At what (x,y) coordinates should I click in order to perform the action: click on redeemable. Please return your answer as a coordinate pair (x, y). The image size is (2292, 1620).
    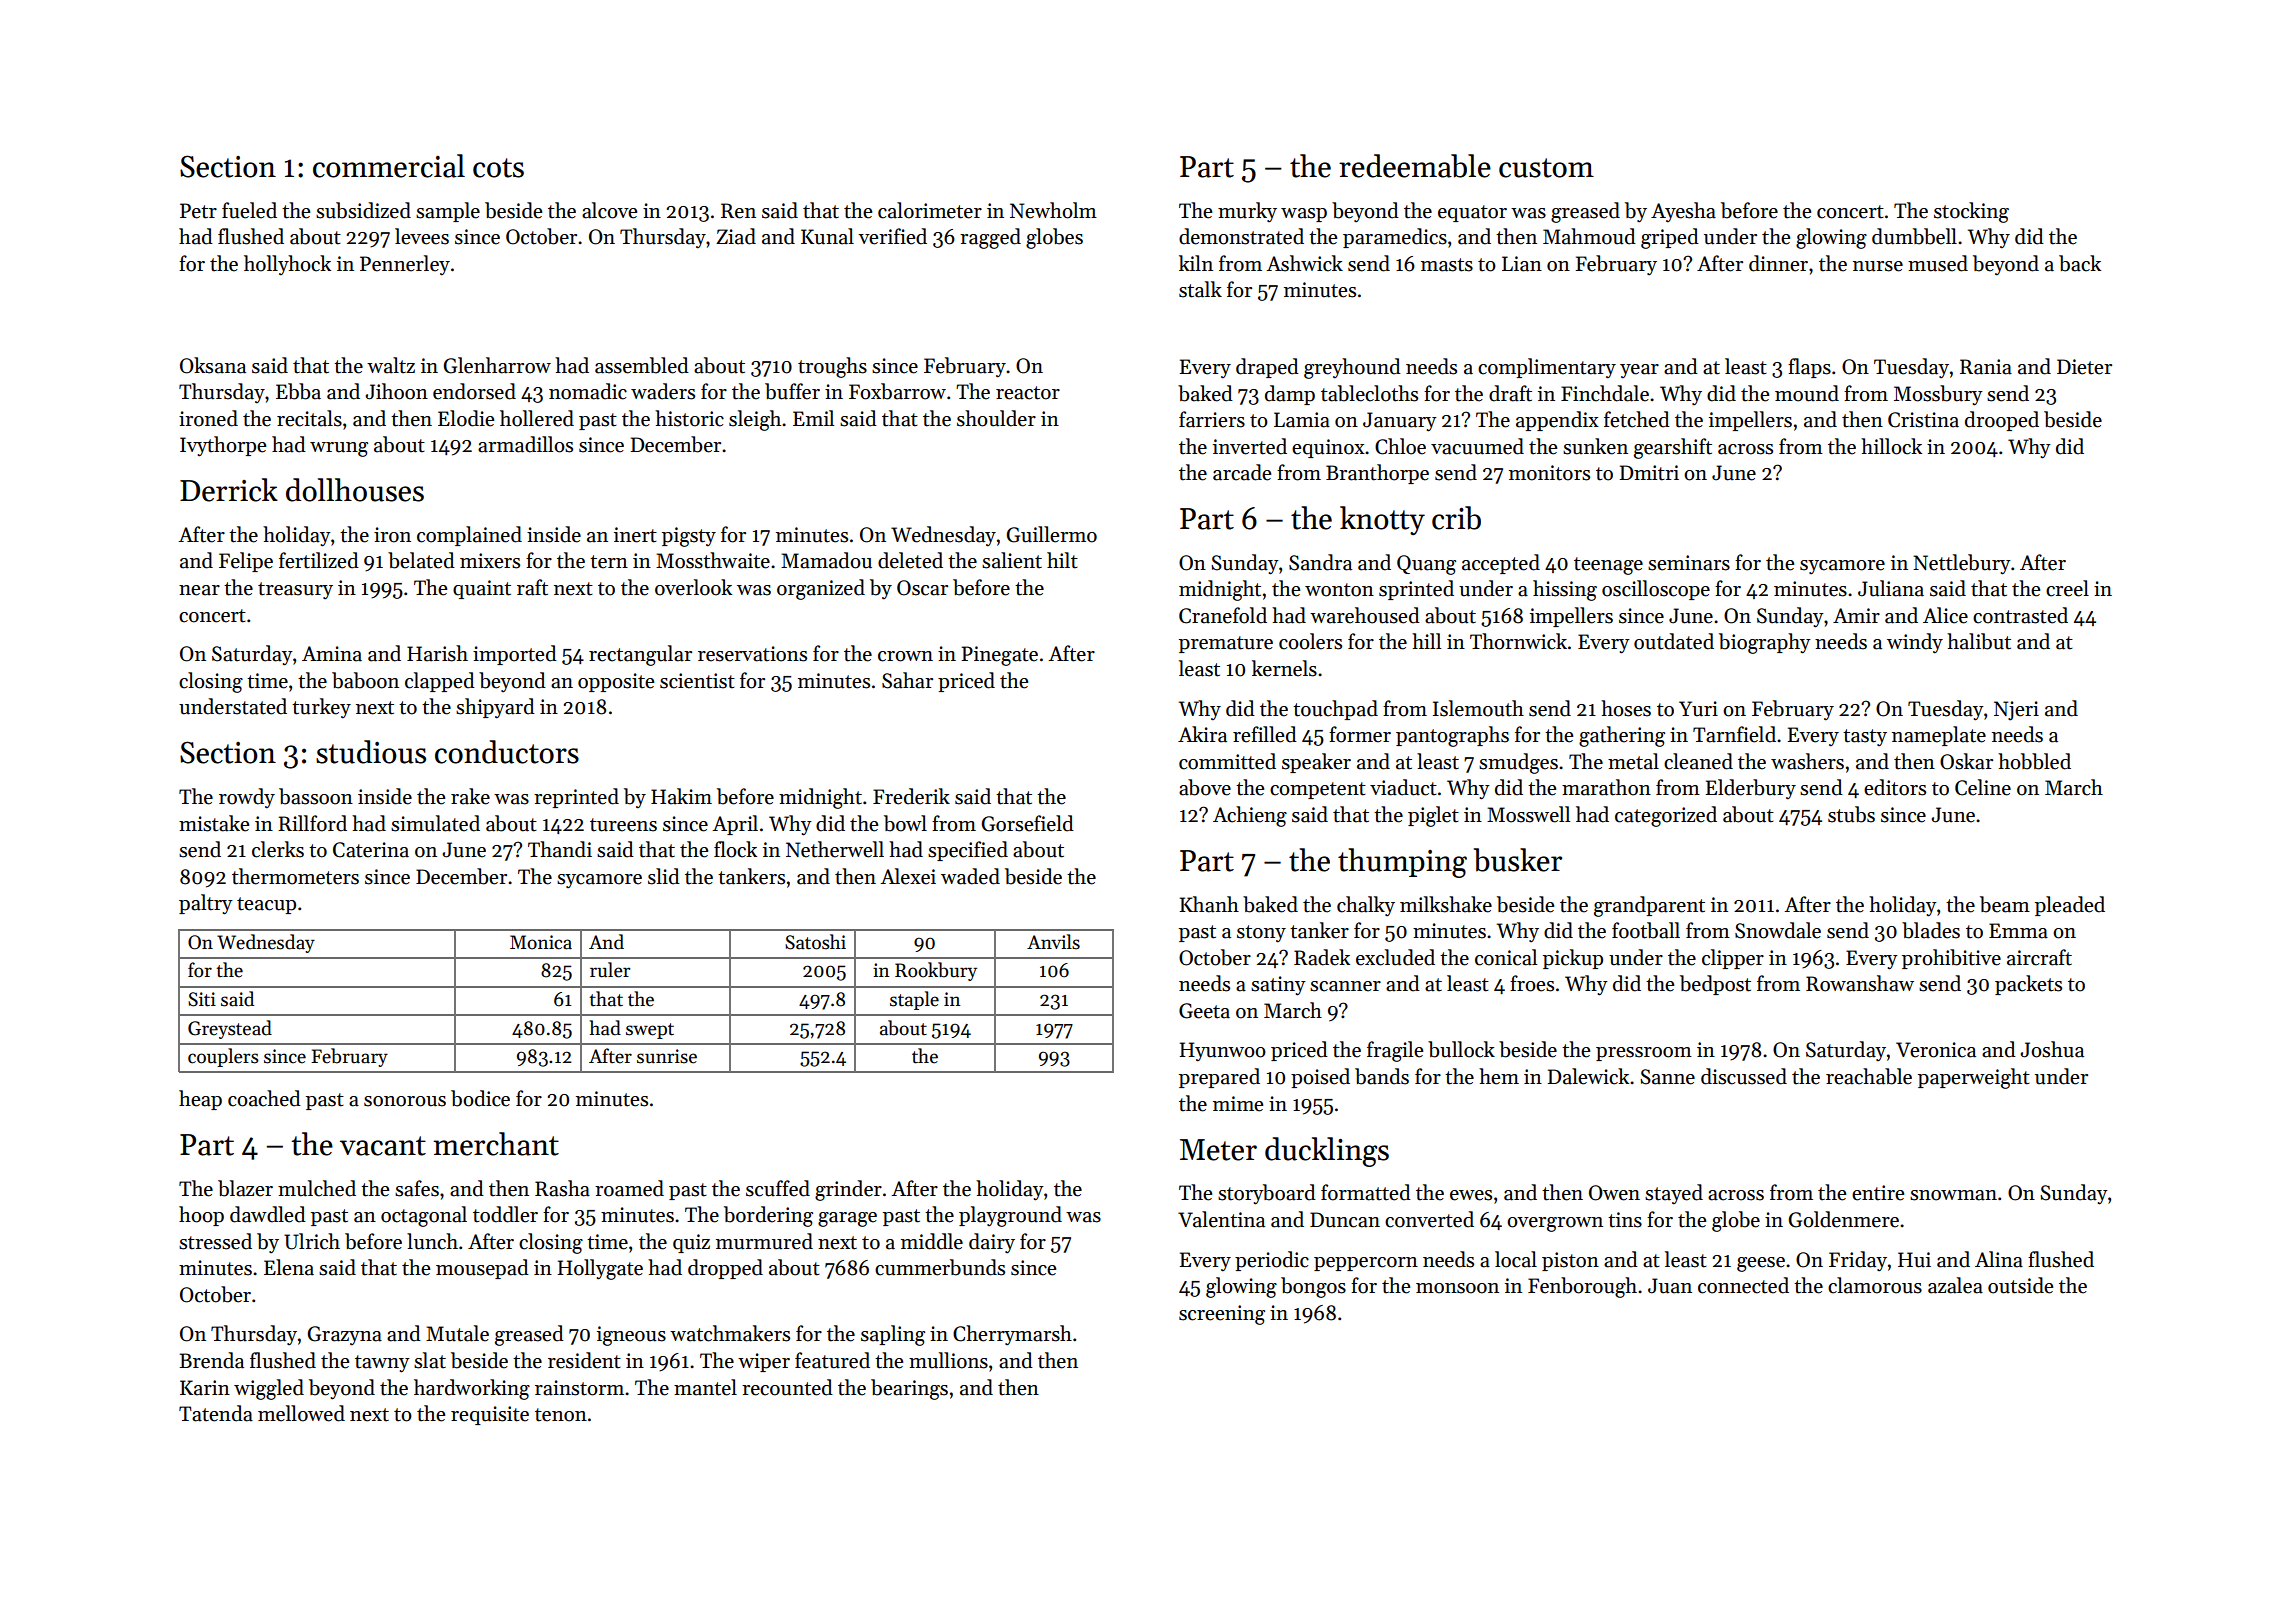
    Looking at the image, I should click on (1415, 166).
